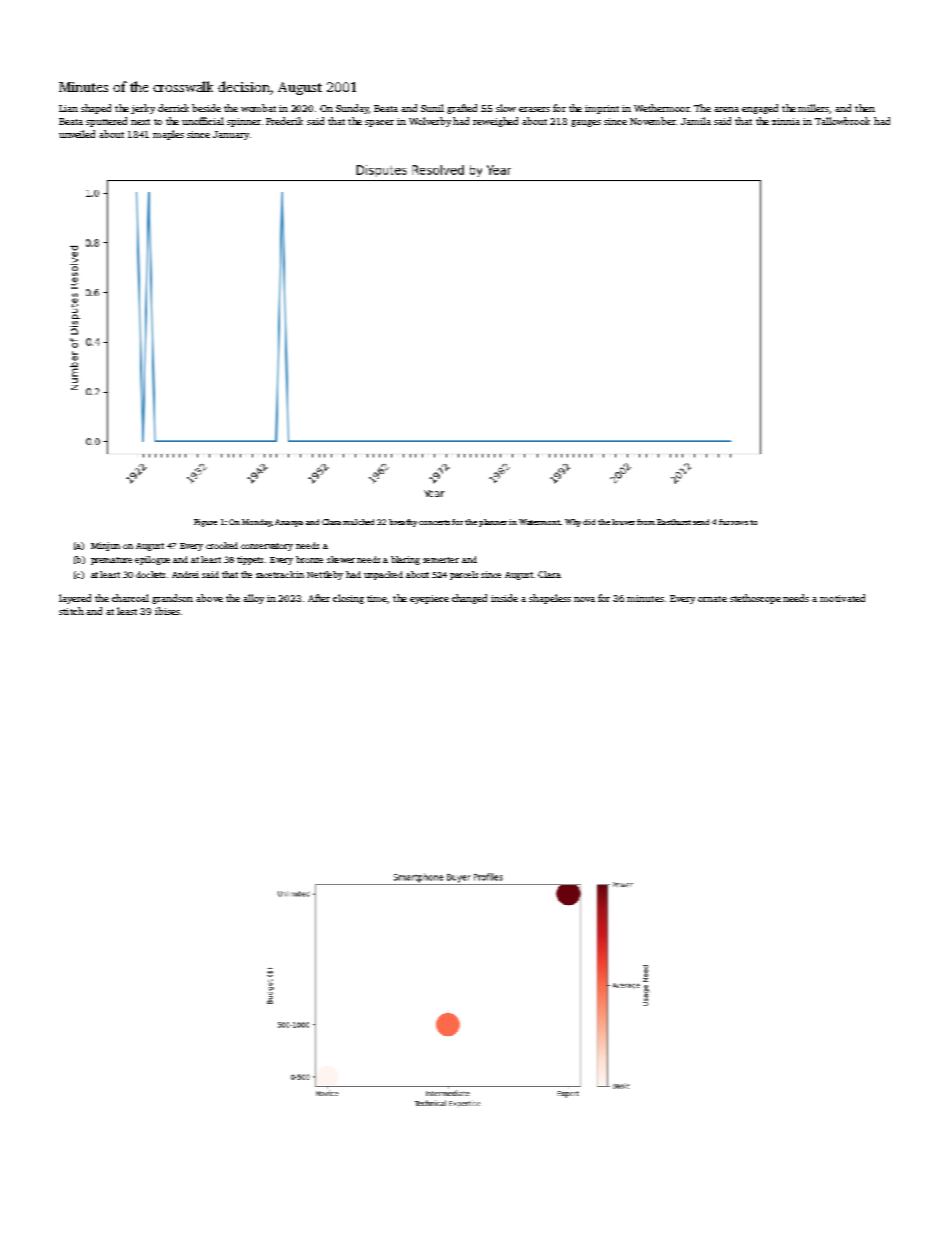 The width and height of the document is (952, 1233). What do you see at coordinates (842, 121) in the document?
I see `Tallowbrook` at bounding box center [842, 121].
